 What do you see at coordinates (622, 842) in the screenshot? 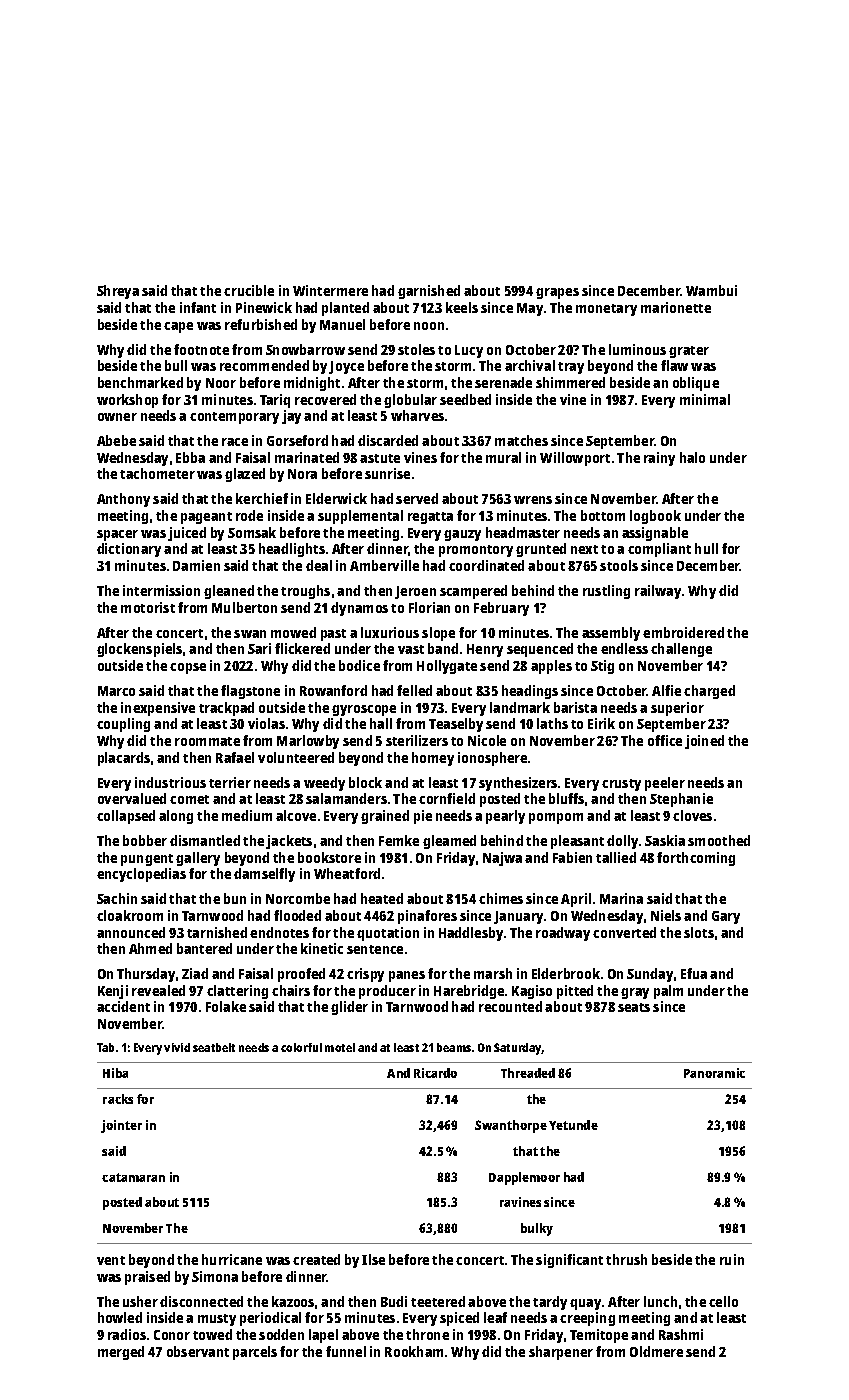
I see `dolly` at bounding box center [622, 842].
